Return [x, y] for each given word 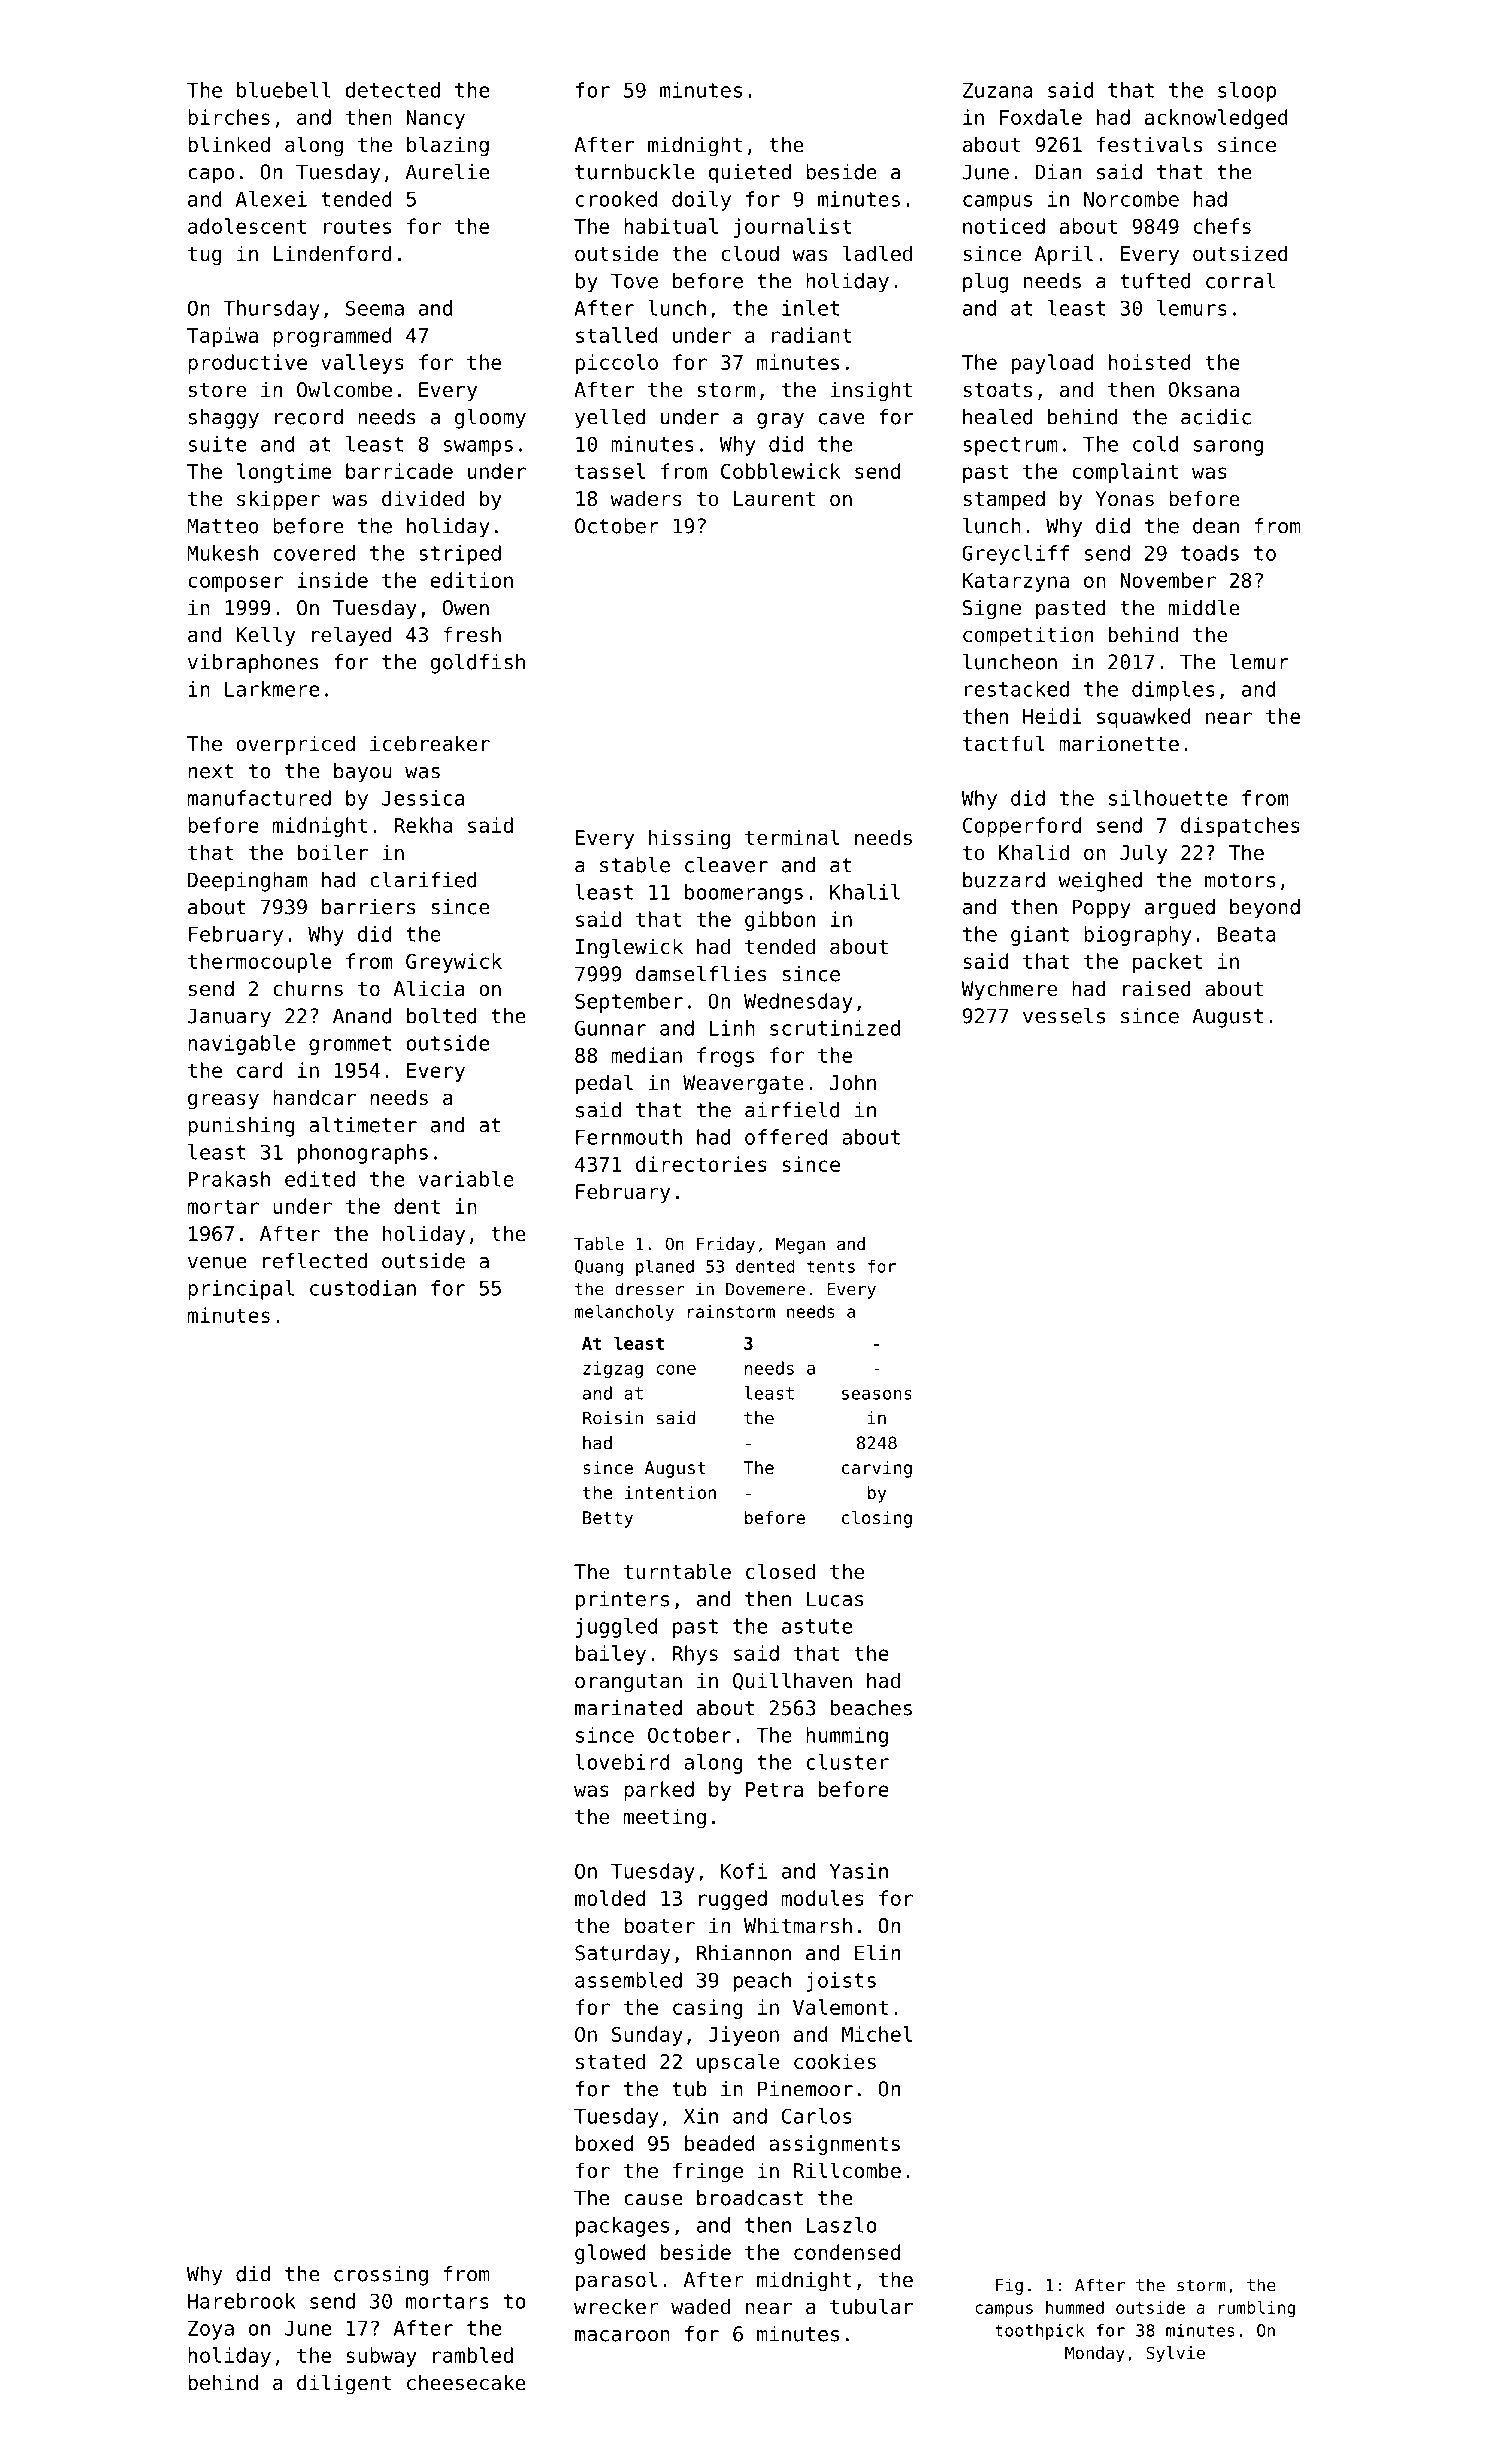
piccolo [617, 364]
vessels [1064, 1016]
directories [701, 1164]
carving [877, 1469]
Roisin [613, 1418]
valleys [362, 364]
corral [1240, 281]
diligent [344, 2384]
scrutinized [835, 1028]
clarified [423, 880]
